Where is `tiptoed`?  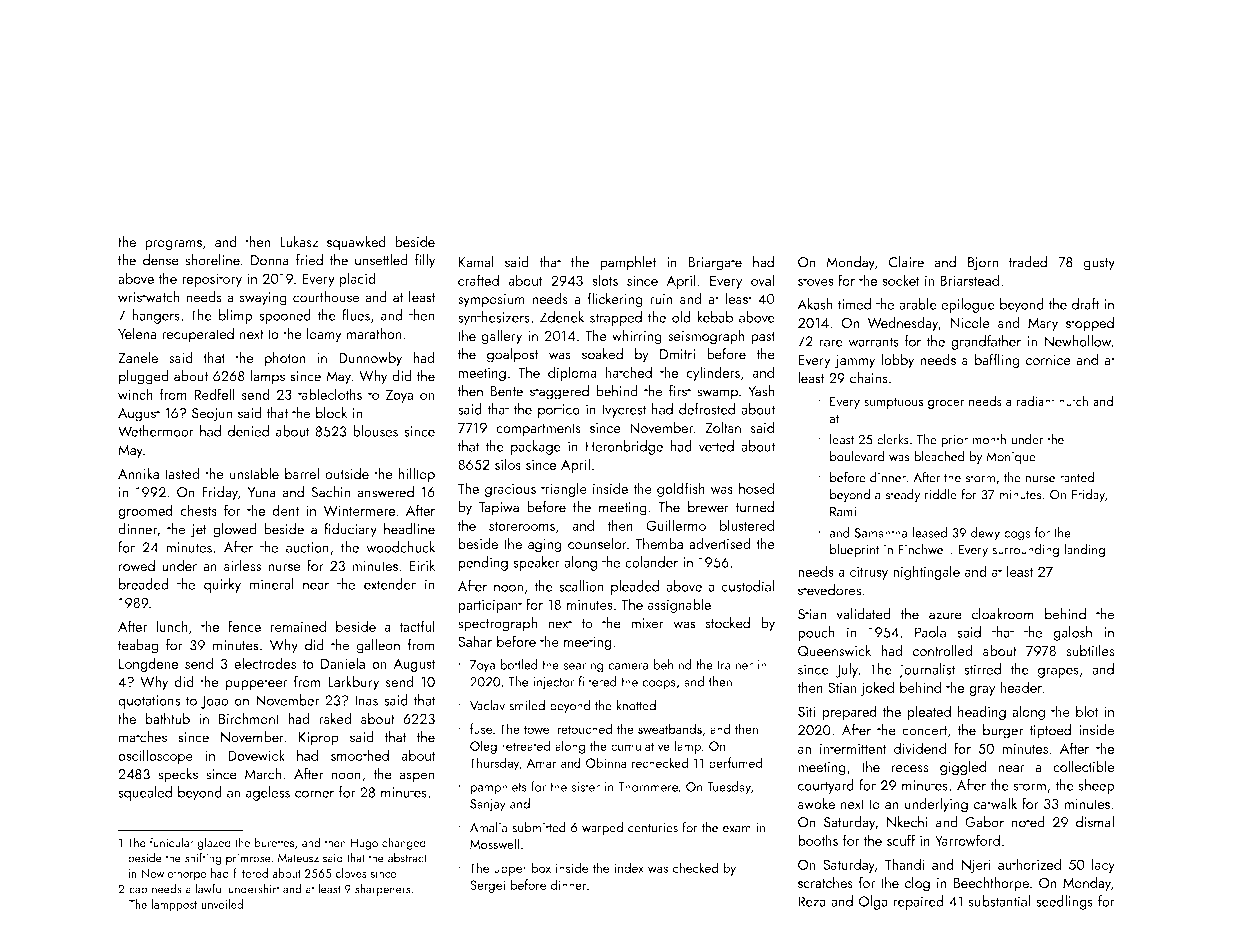 tiptoed is located at coordinates (1050, 731).
